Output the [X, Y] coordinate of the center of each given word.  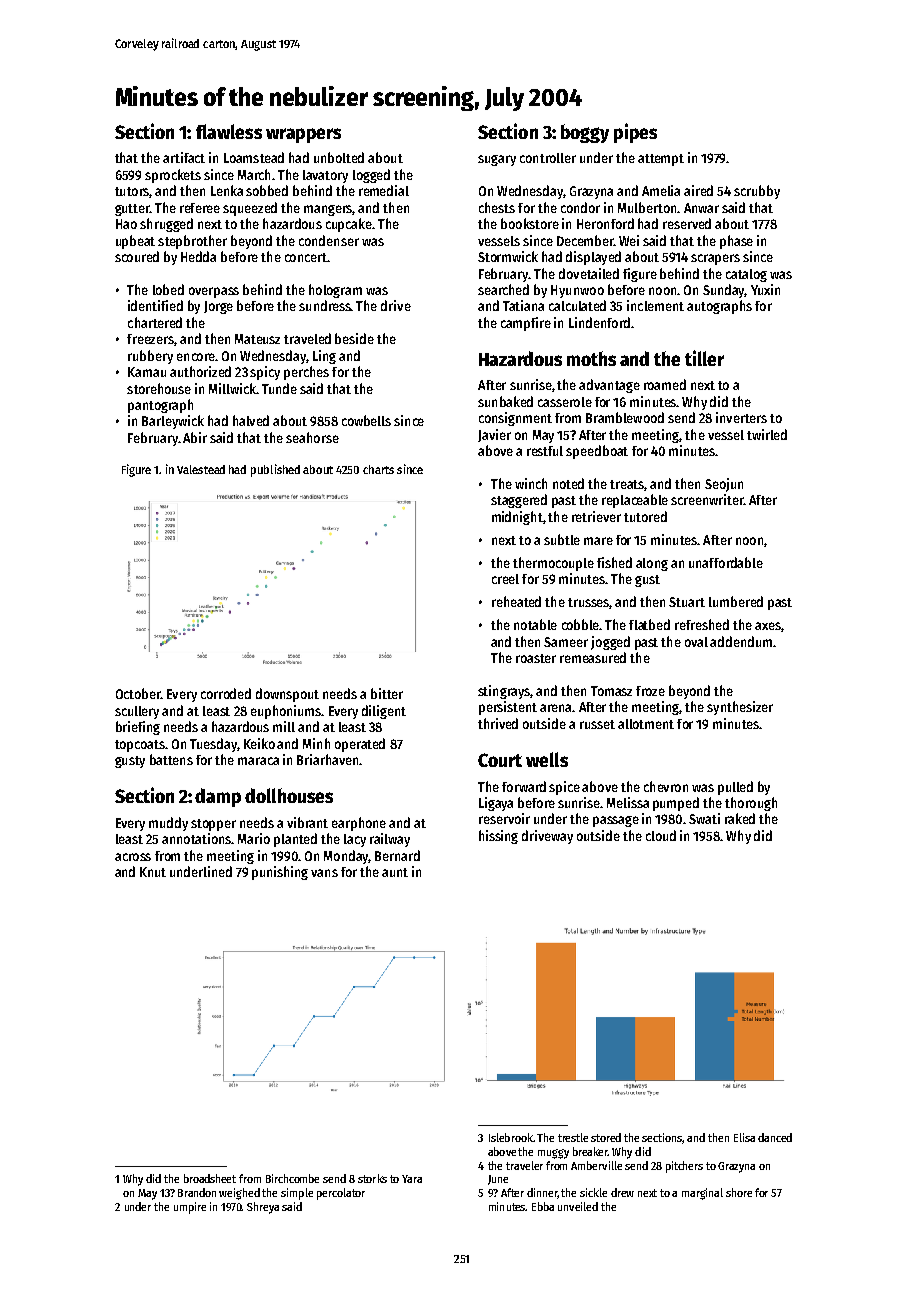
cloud [661, 835]
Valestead [201, 469]
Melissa [628, 802]
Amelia [661, 190]
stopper [213, 825]
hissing [498, 837]
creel [505, 579]
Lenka [227, 190]
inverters [741, 417]
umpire [190, 1208]
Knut [153, 872]
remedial [384, 190]
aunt [395, 872]
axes [768, 626]
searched [503, 289]
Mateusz [257, 339]
